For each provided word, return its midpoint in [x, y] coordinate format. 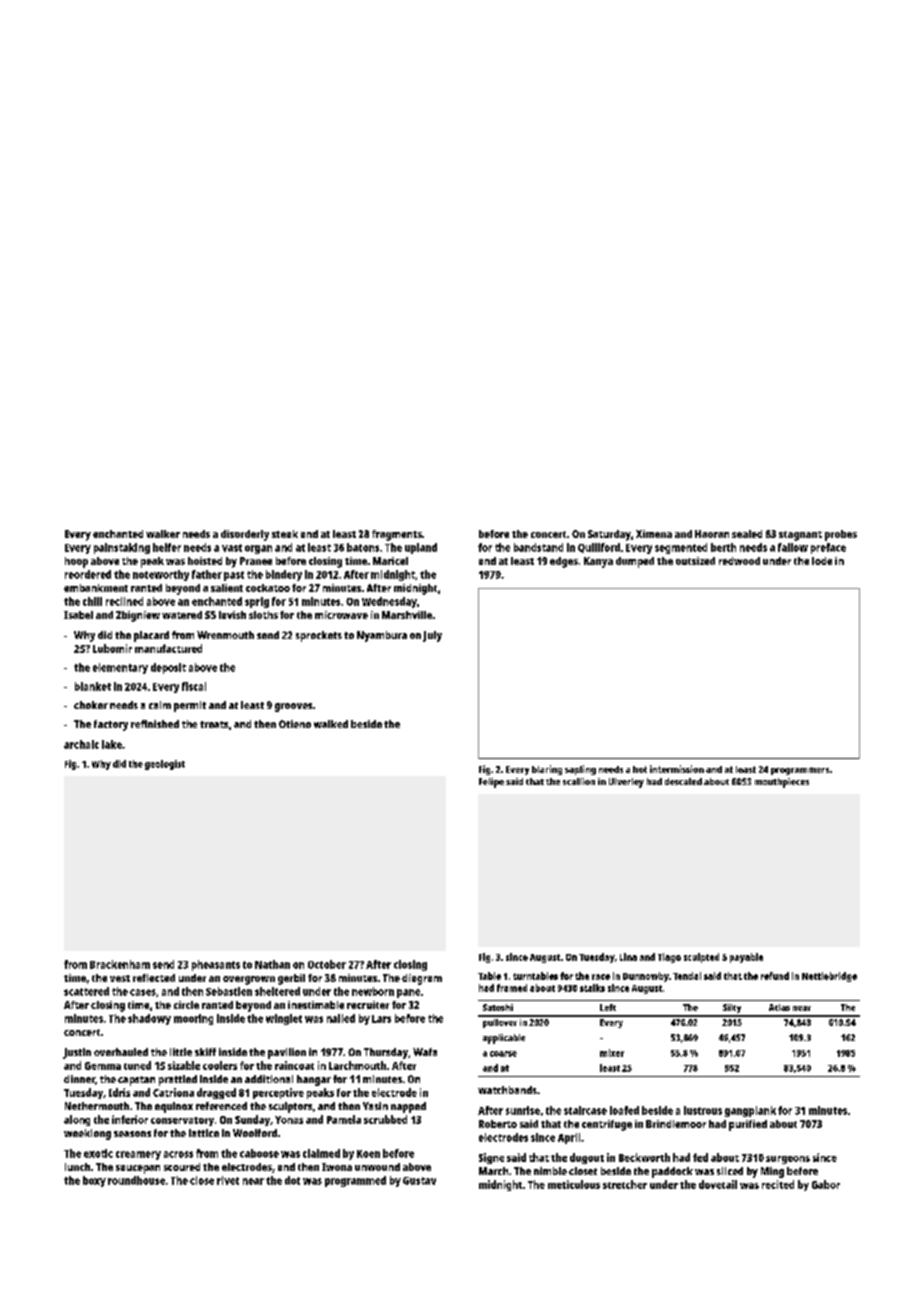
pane [408, 993]
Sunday [252, 1120]
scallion [579, 781]
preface [828, 548]
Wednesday [389, 602]
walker [163, 534]
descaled [683, 781]
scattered [86, 991]
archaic [81, 744]
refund [775, 976]
